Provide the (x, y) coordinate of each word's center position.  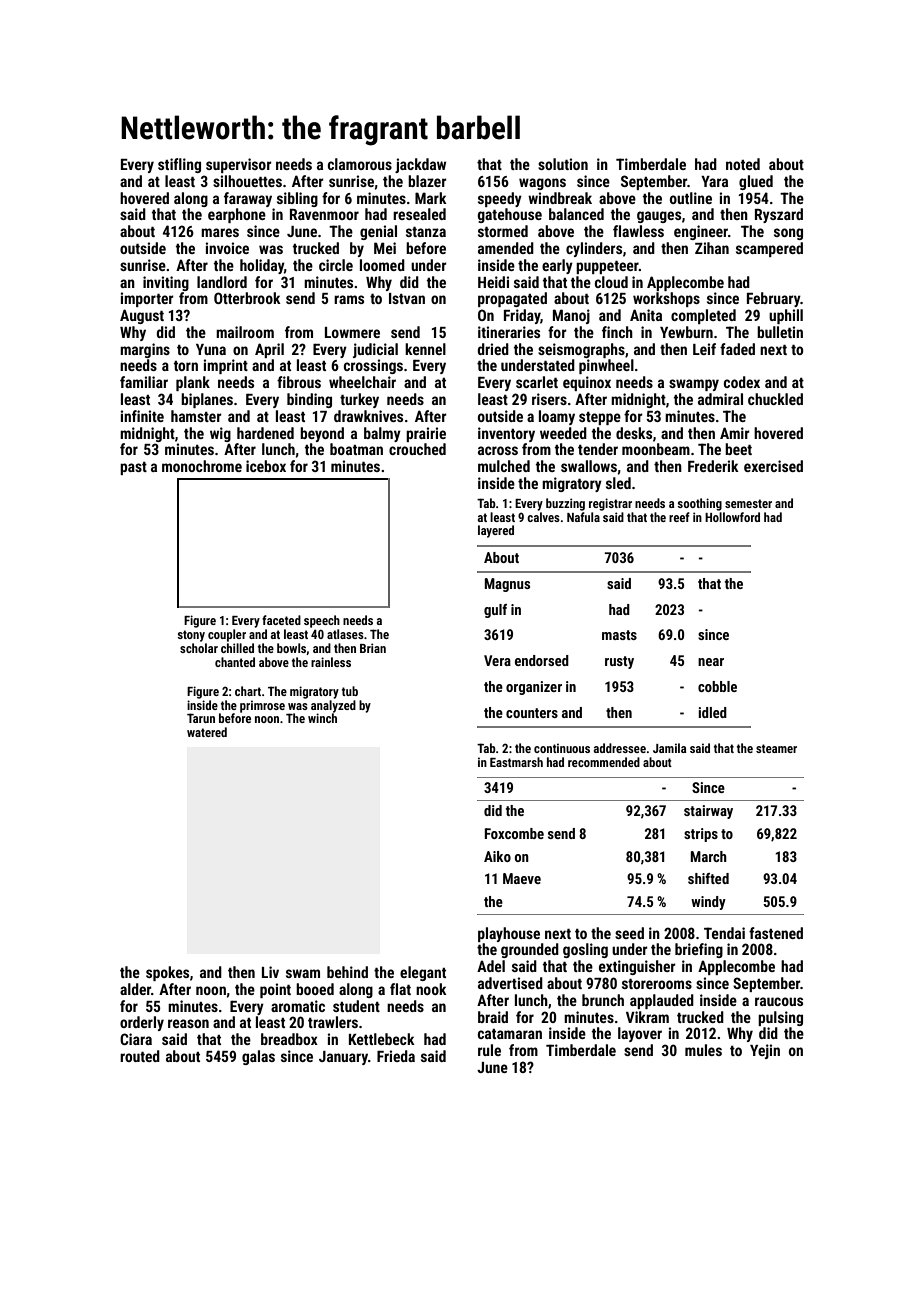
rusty (619, 662)
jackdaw (420, 165)
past (133, 468)
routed (140, 1056)
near (711, 662)
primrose (262, 706)
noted (743, 164)
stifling (179, 165)
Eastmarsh (516, 762)
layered (496, 531)
